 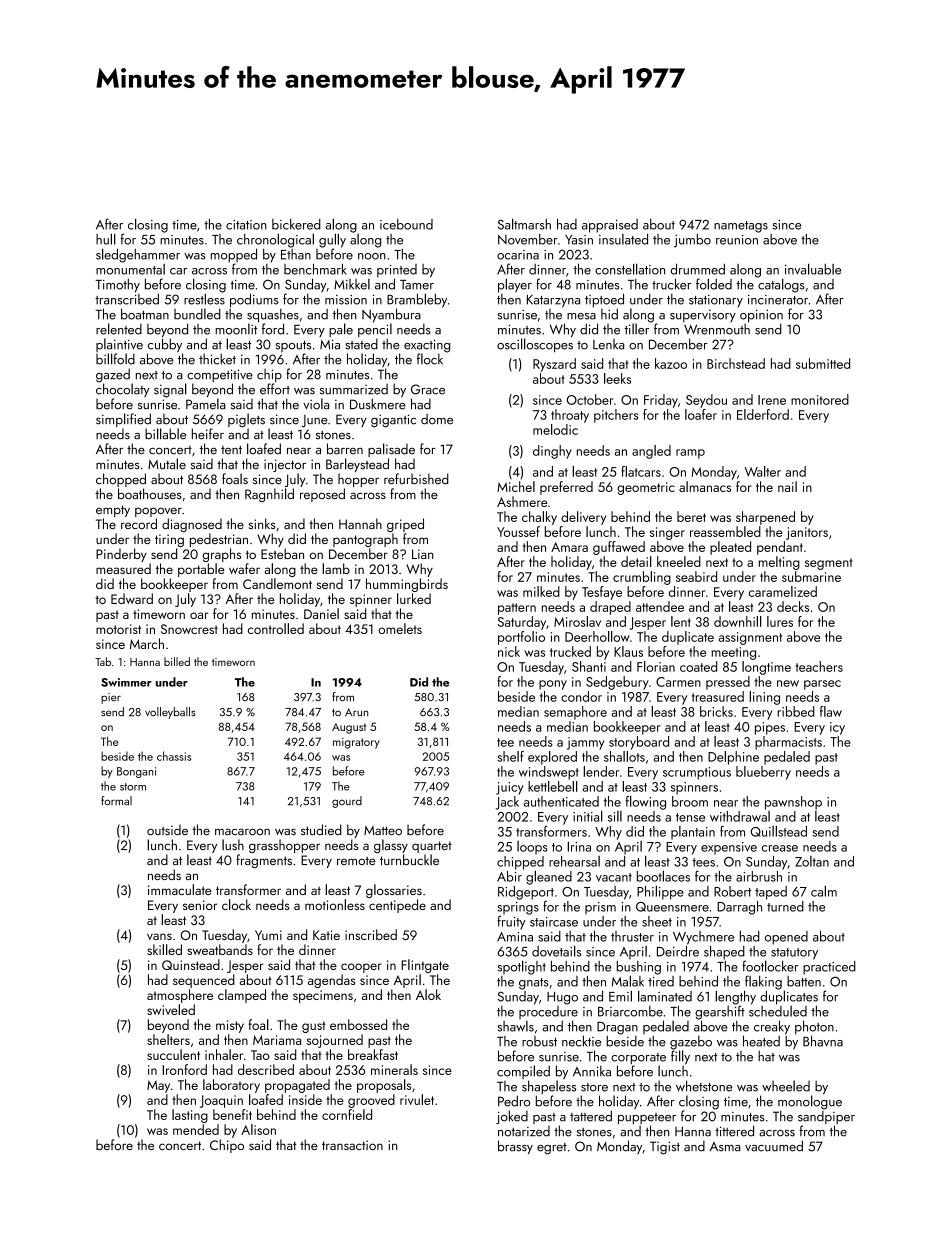 What do you see at coordinates (569, 547) in the screenshot?
I see `Amara` at bounding box center [569, 547].
